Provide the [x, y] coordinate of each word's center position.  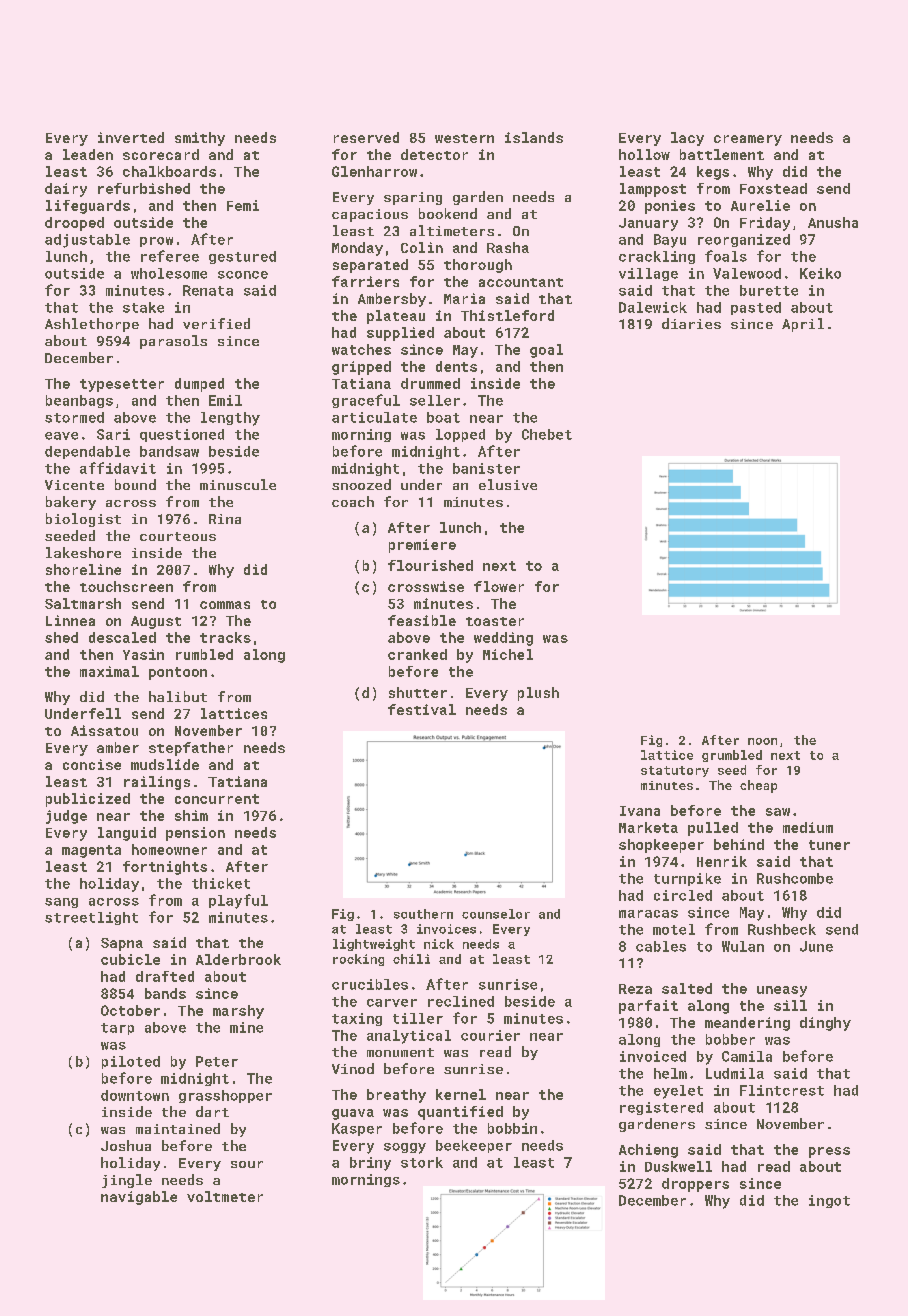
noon [762, 741]
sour [247, 1164]
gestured [242, 257]
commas [225, 605]
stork [422, 1162]
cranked [417, 654]
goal [546, 351]
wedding [503, 639]
